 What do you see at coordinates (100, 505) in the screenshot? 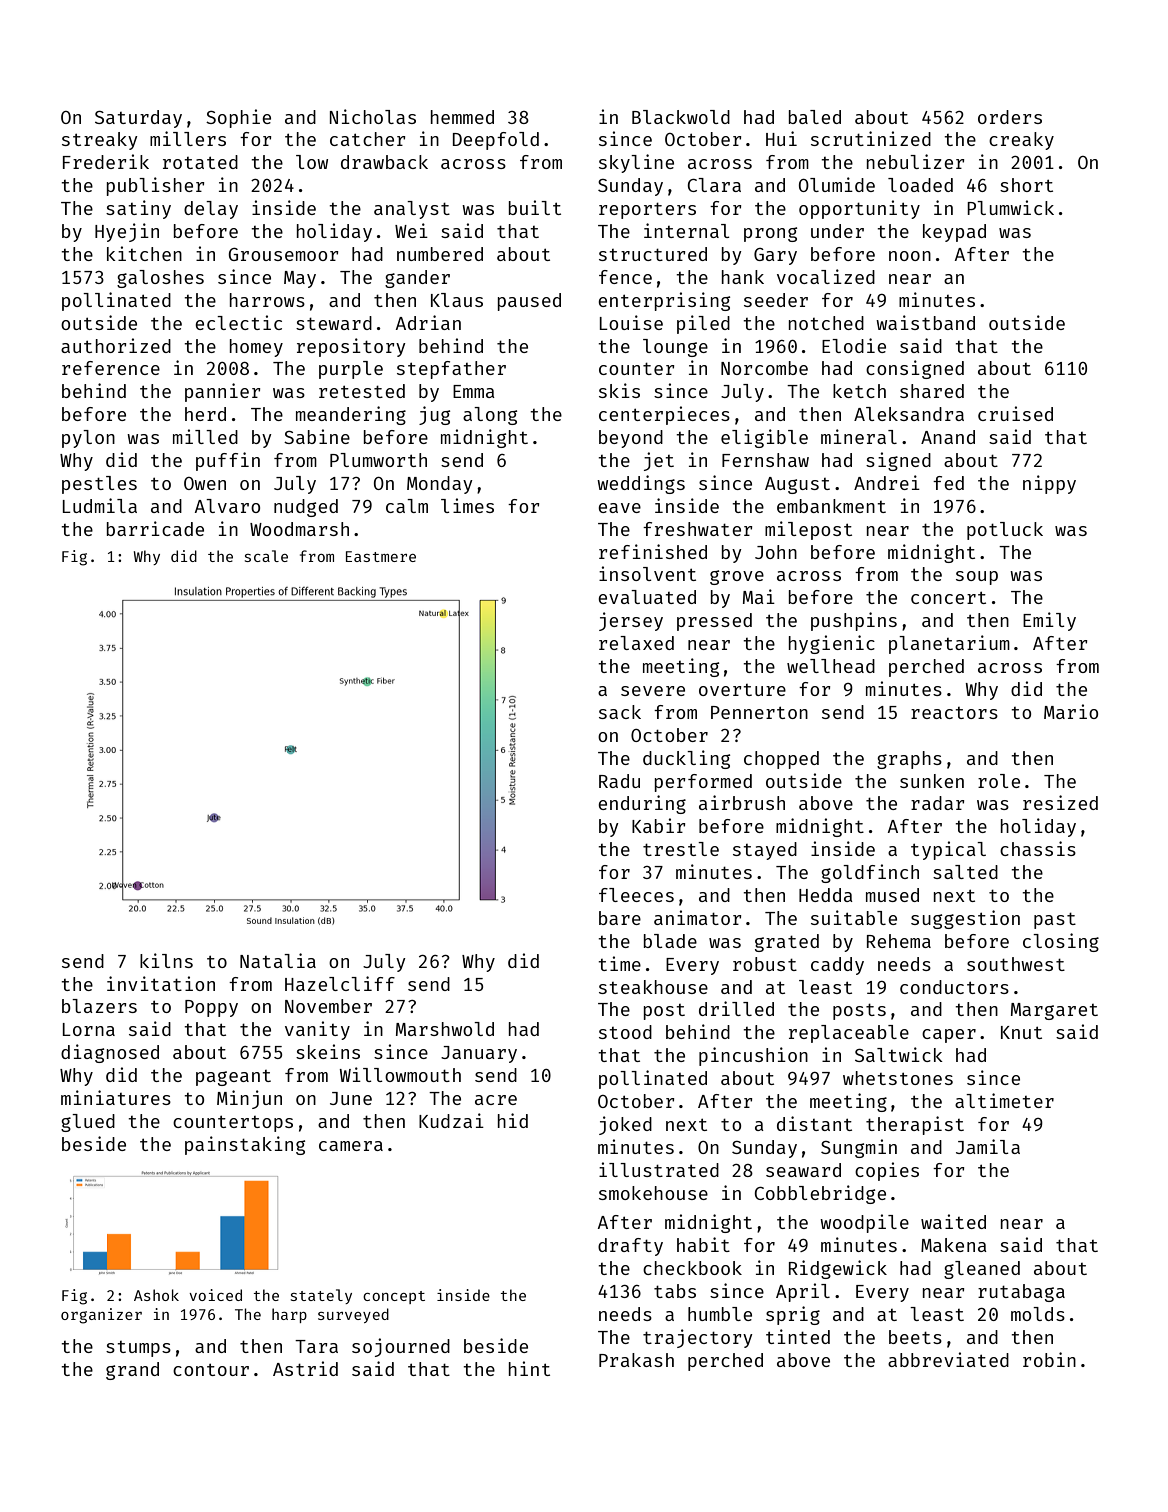
I see `Ludmila` at bounding box center [100, 505].
